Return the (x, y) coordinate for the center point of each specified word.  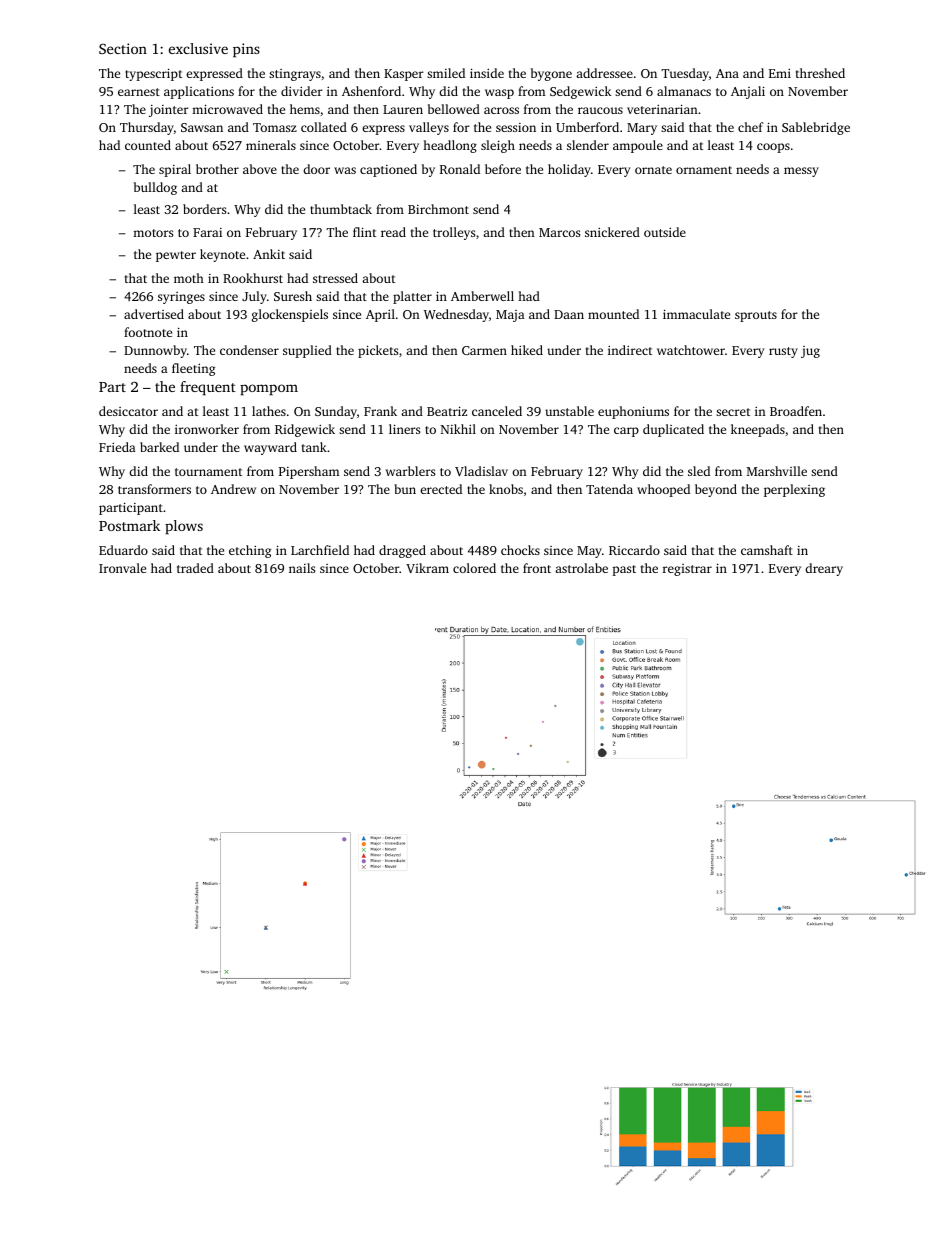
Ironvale (122, 568)
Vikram (427, 568)
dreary (824, 569)
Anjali (748, 92)
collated (324, 127)
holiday (569, 170)
